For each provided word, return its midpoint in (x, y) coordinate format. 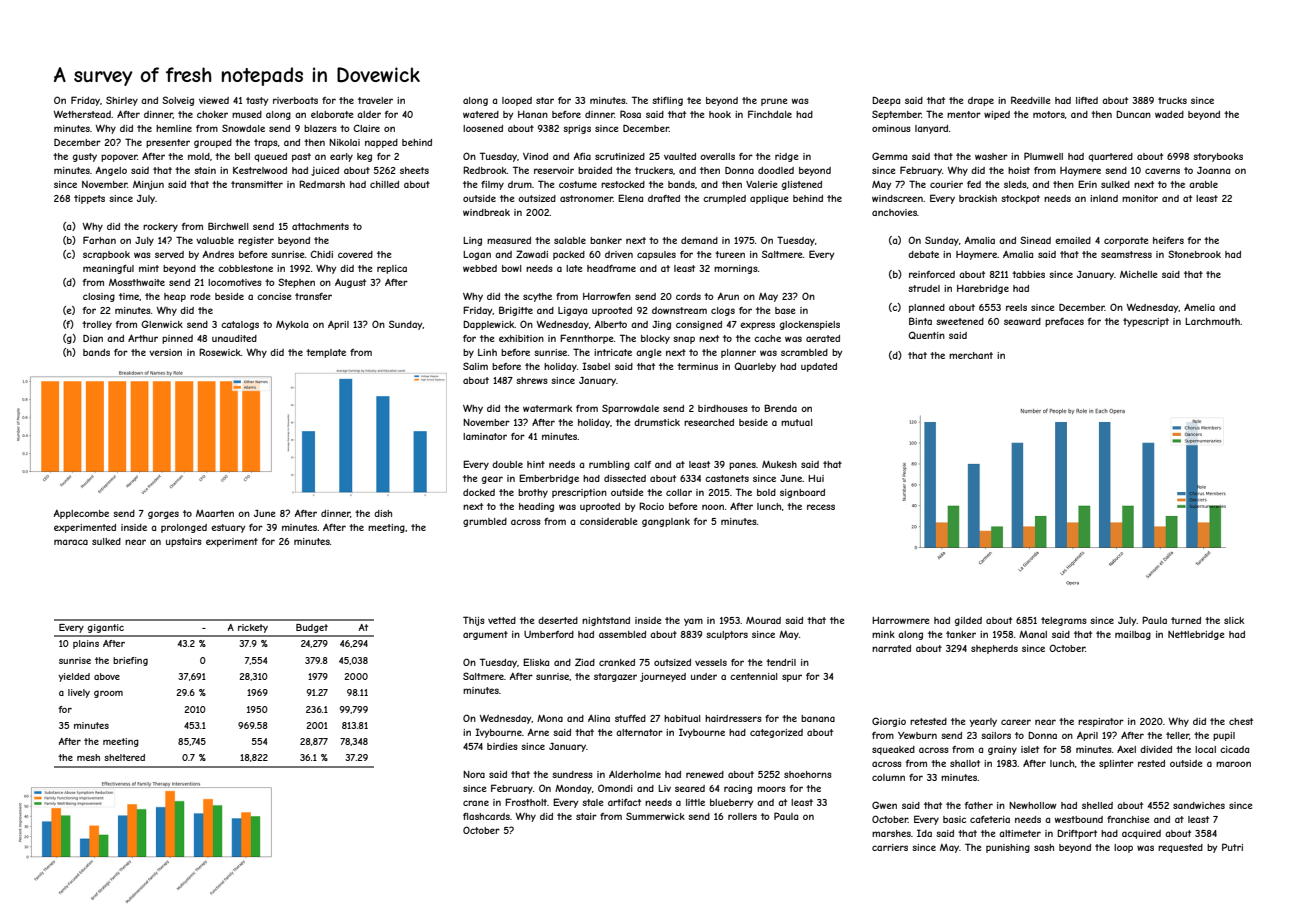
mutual (796, 422)
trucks (1172, 100)
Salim (475, 366)
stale (592, 802)
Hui (816, 478)
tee (694, 100)
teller (1177, 735)
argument (485, 635)
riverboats (295, 100)
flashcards (486, 816)
